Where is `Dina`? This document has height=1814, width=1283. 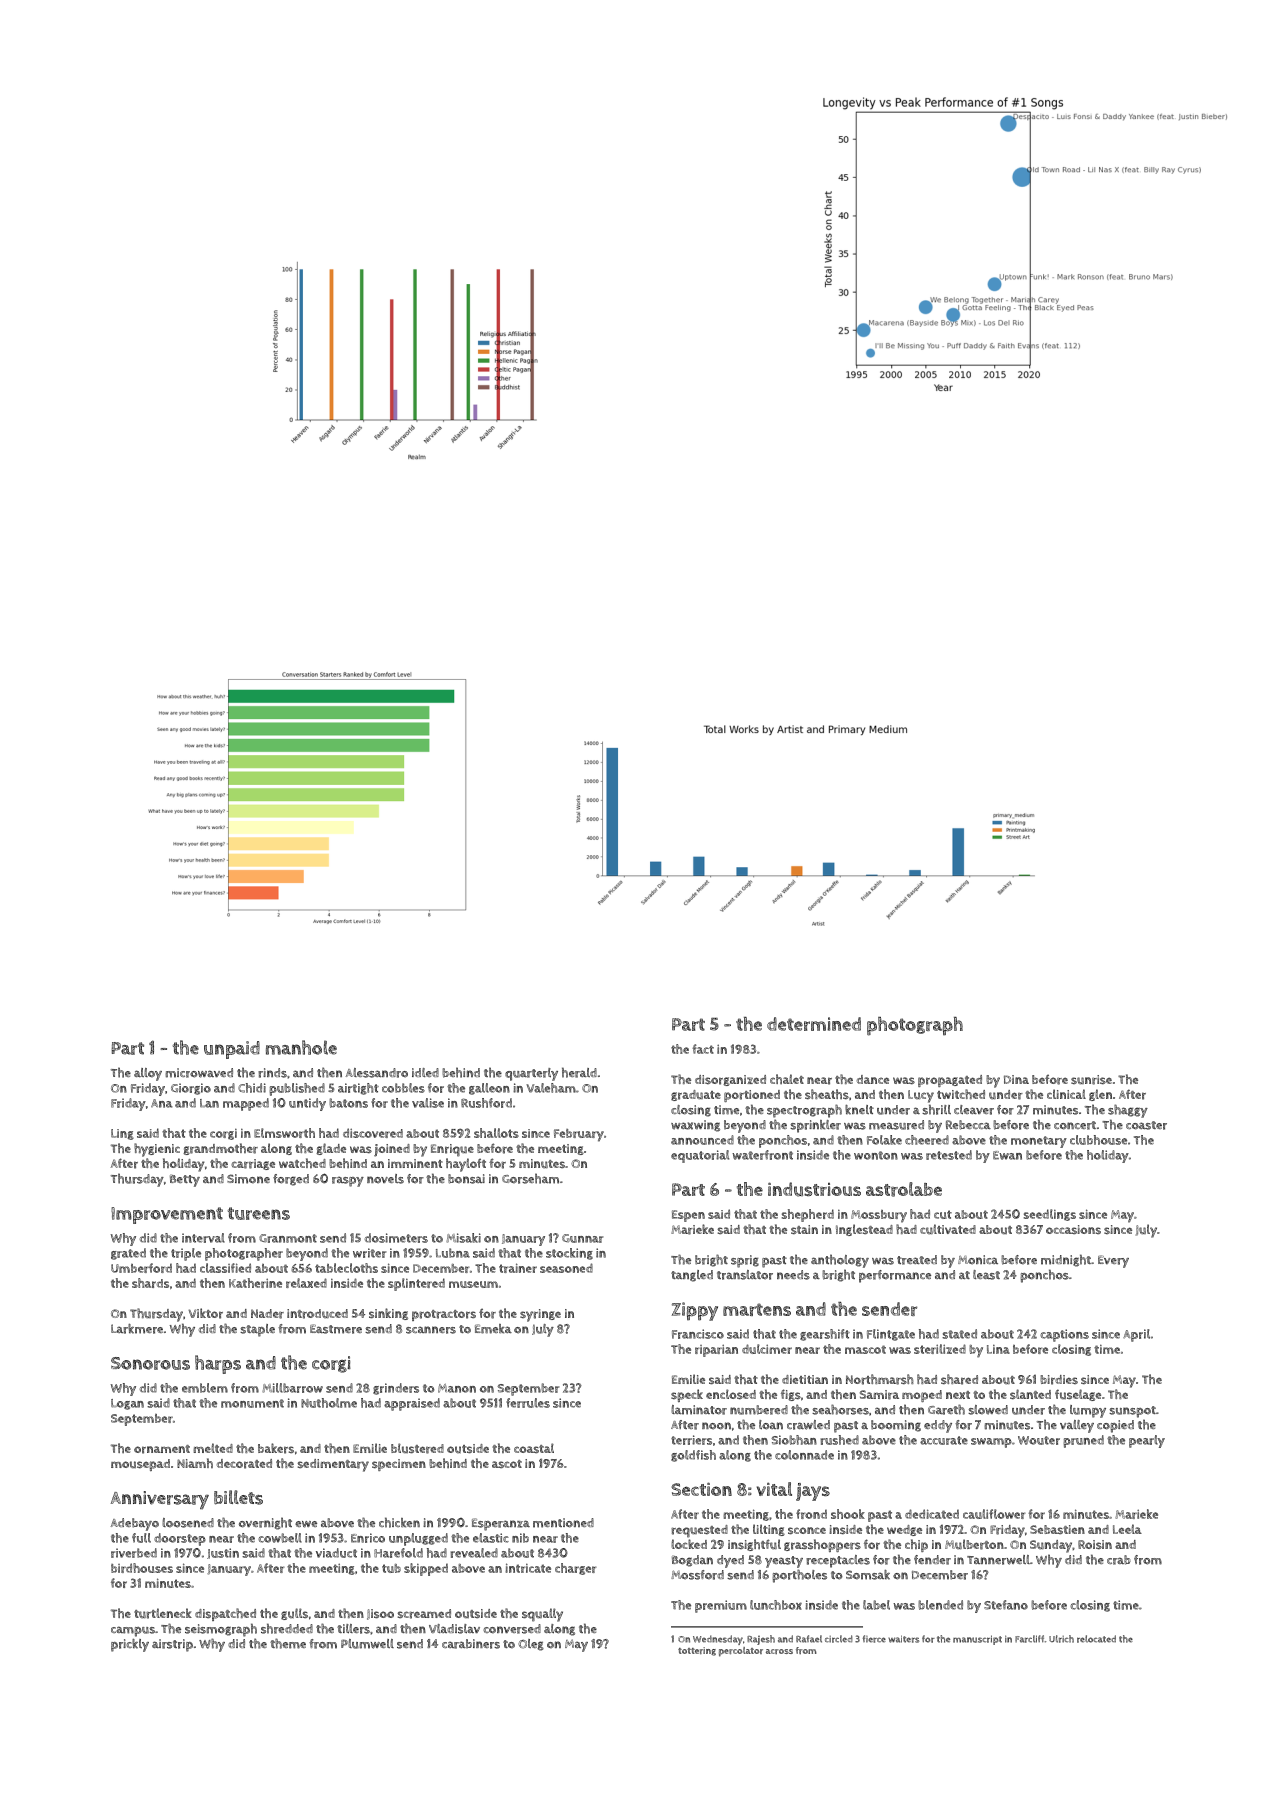 Dina is located at coordinates (1016, 1079).
